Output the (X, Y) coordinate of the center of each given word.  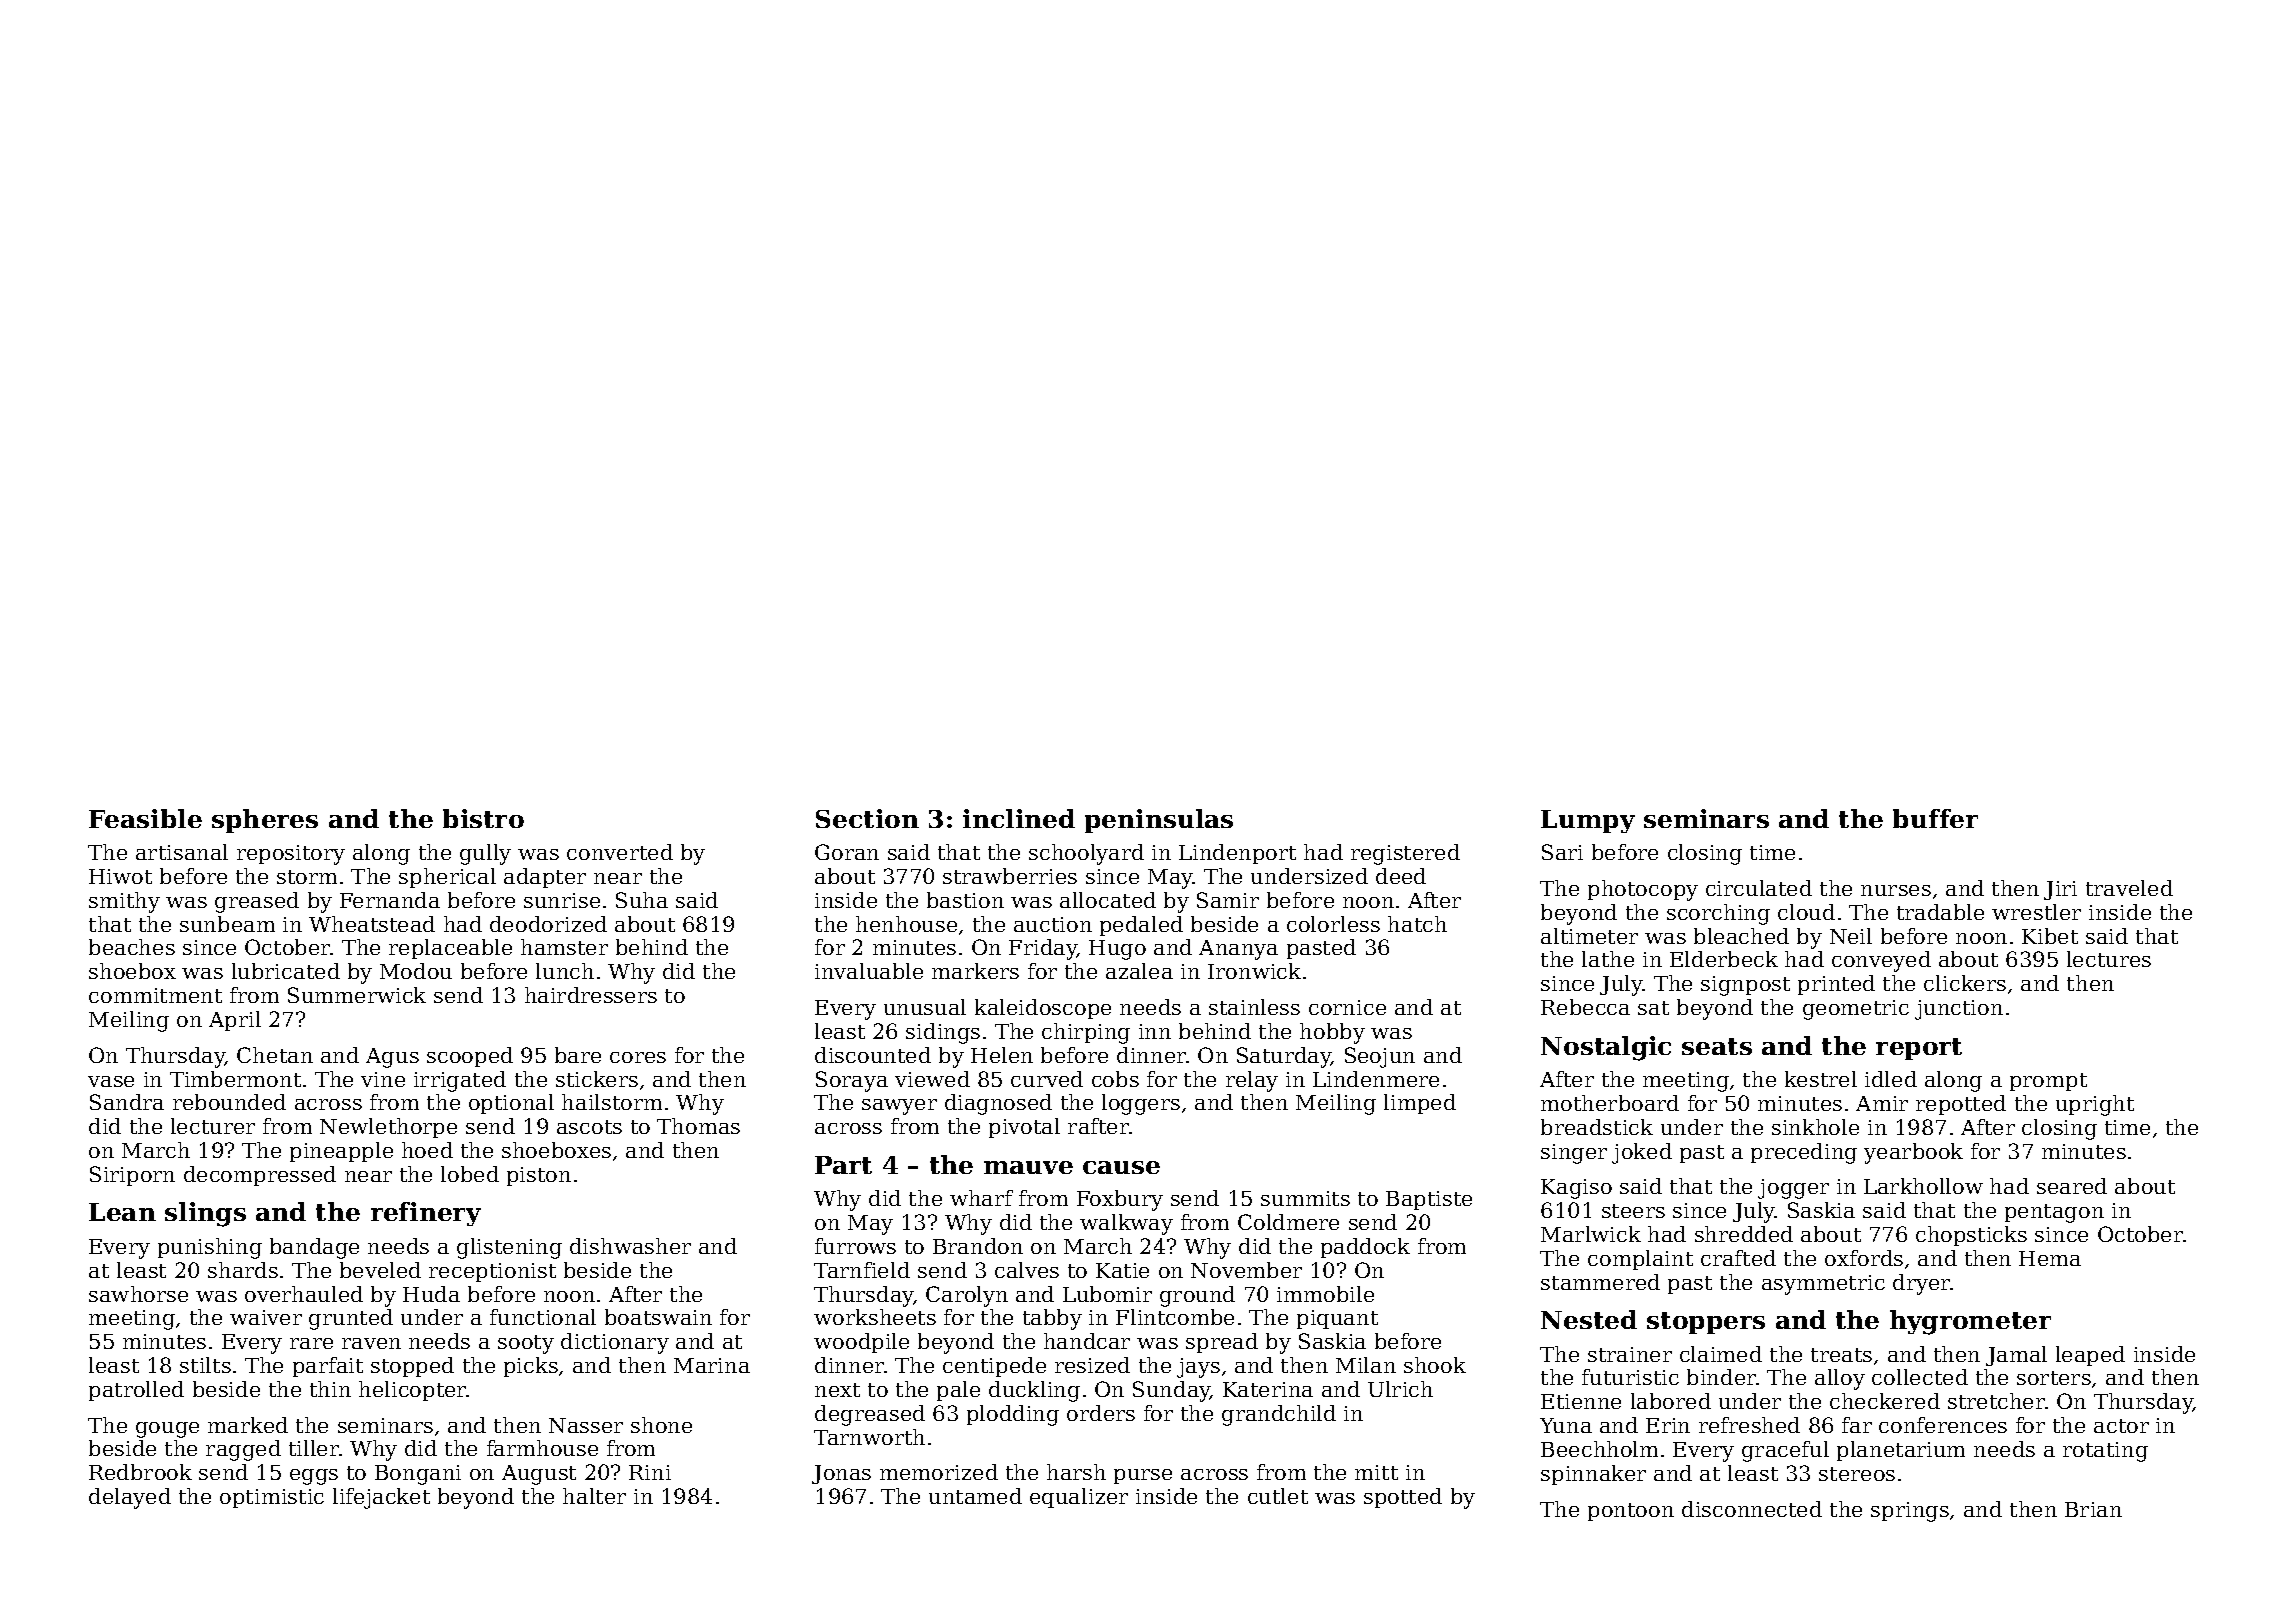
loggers (1141, 1104)
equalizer (1079, 1498)
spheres (265, 821)
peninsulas (1159, 821)
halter (594, 1496)
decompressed (260, 1176)
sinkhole (1815, 1127)
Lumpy (1588, 821)
